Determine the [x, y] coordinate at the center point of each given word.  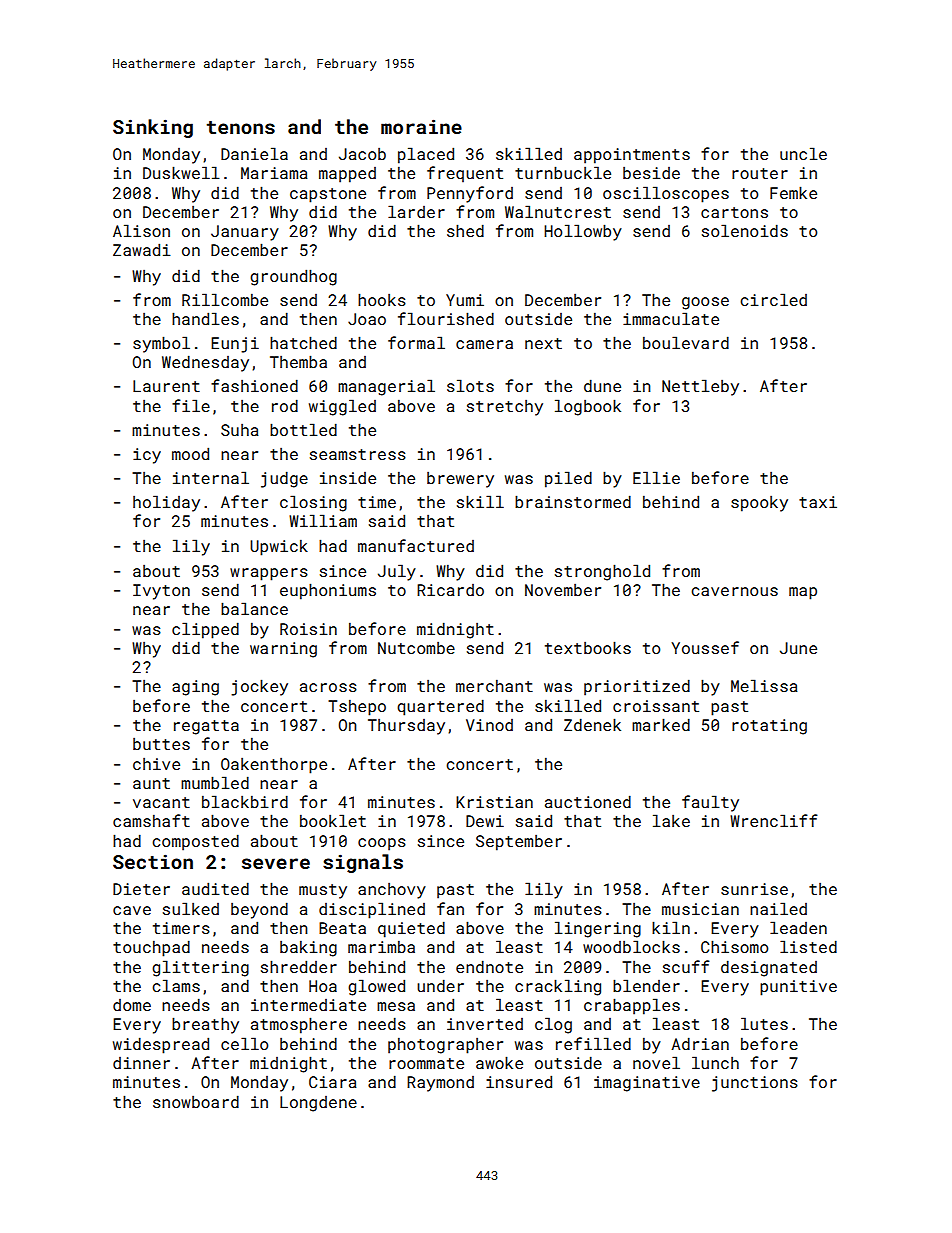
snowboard [196, 1101]
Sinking [153, 128]
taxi [818, 502]
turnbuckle [563, 172]
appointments [632, 156]
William [323, 520]
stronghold [602, 572]
